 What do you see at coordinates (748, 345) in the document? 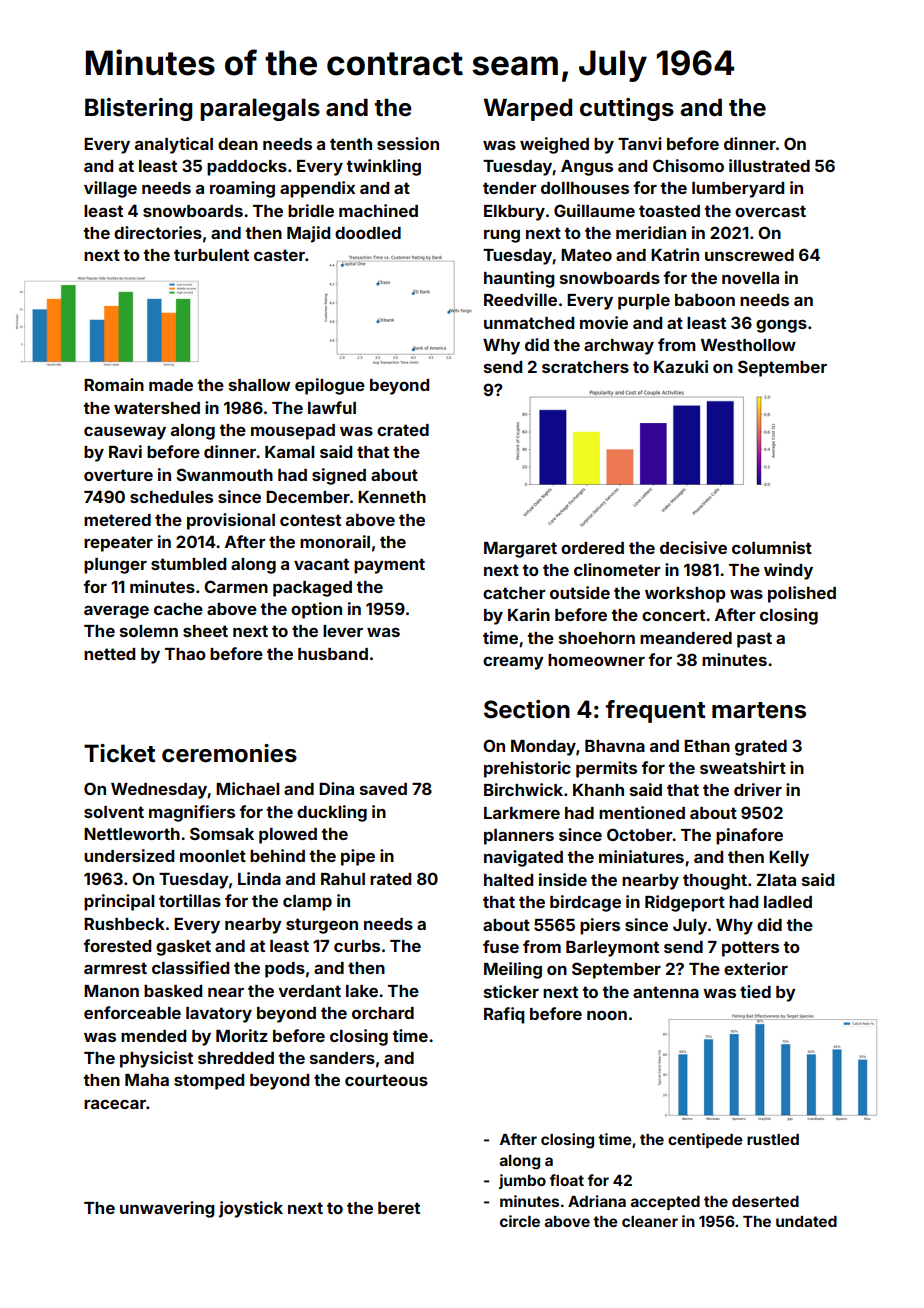
I see `Westhollow` at bounding box center [748, 345].
